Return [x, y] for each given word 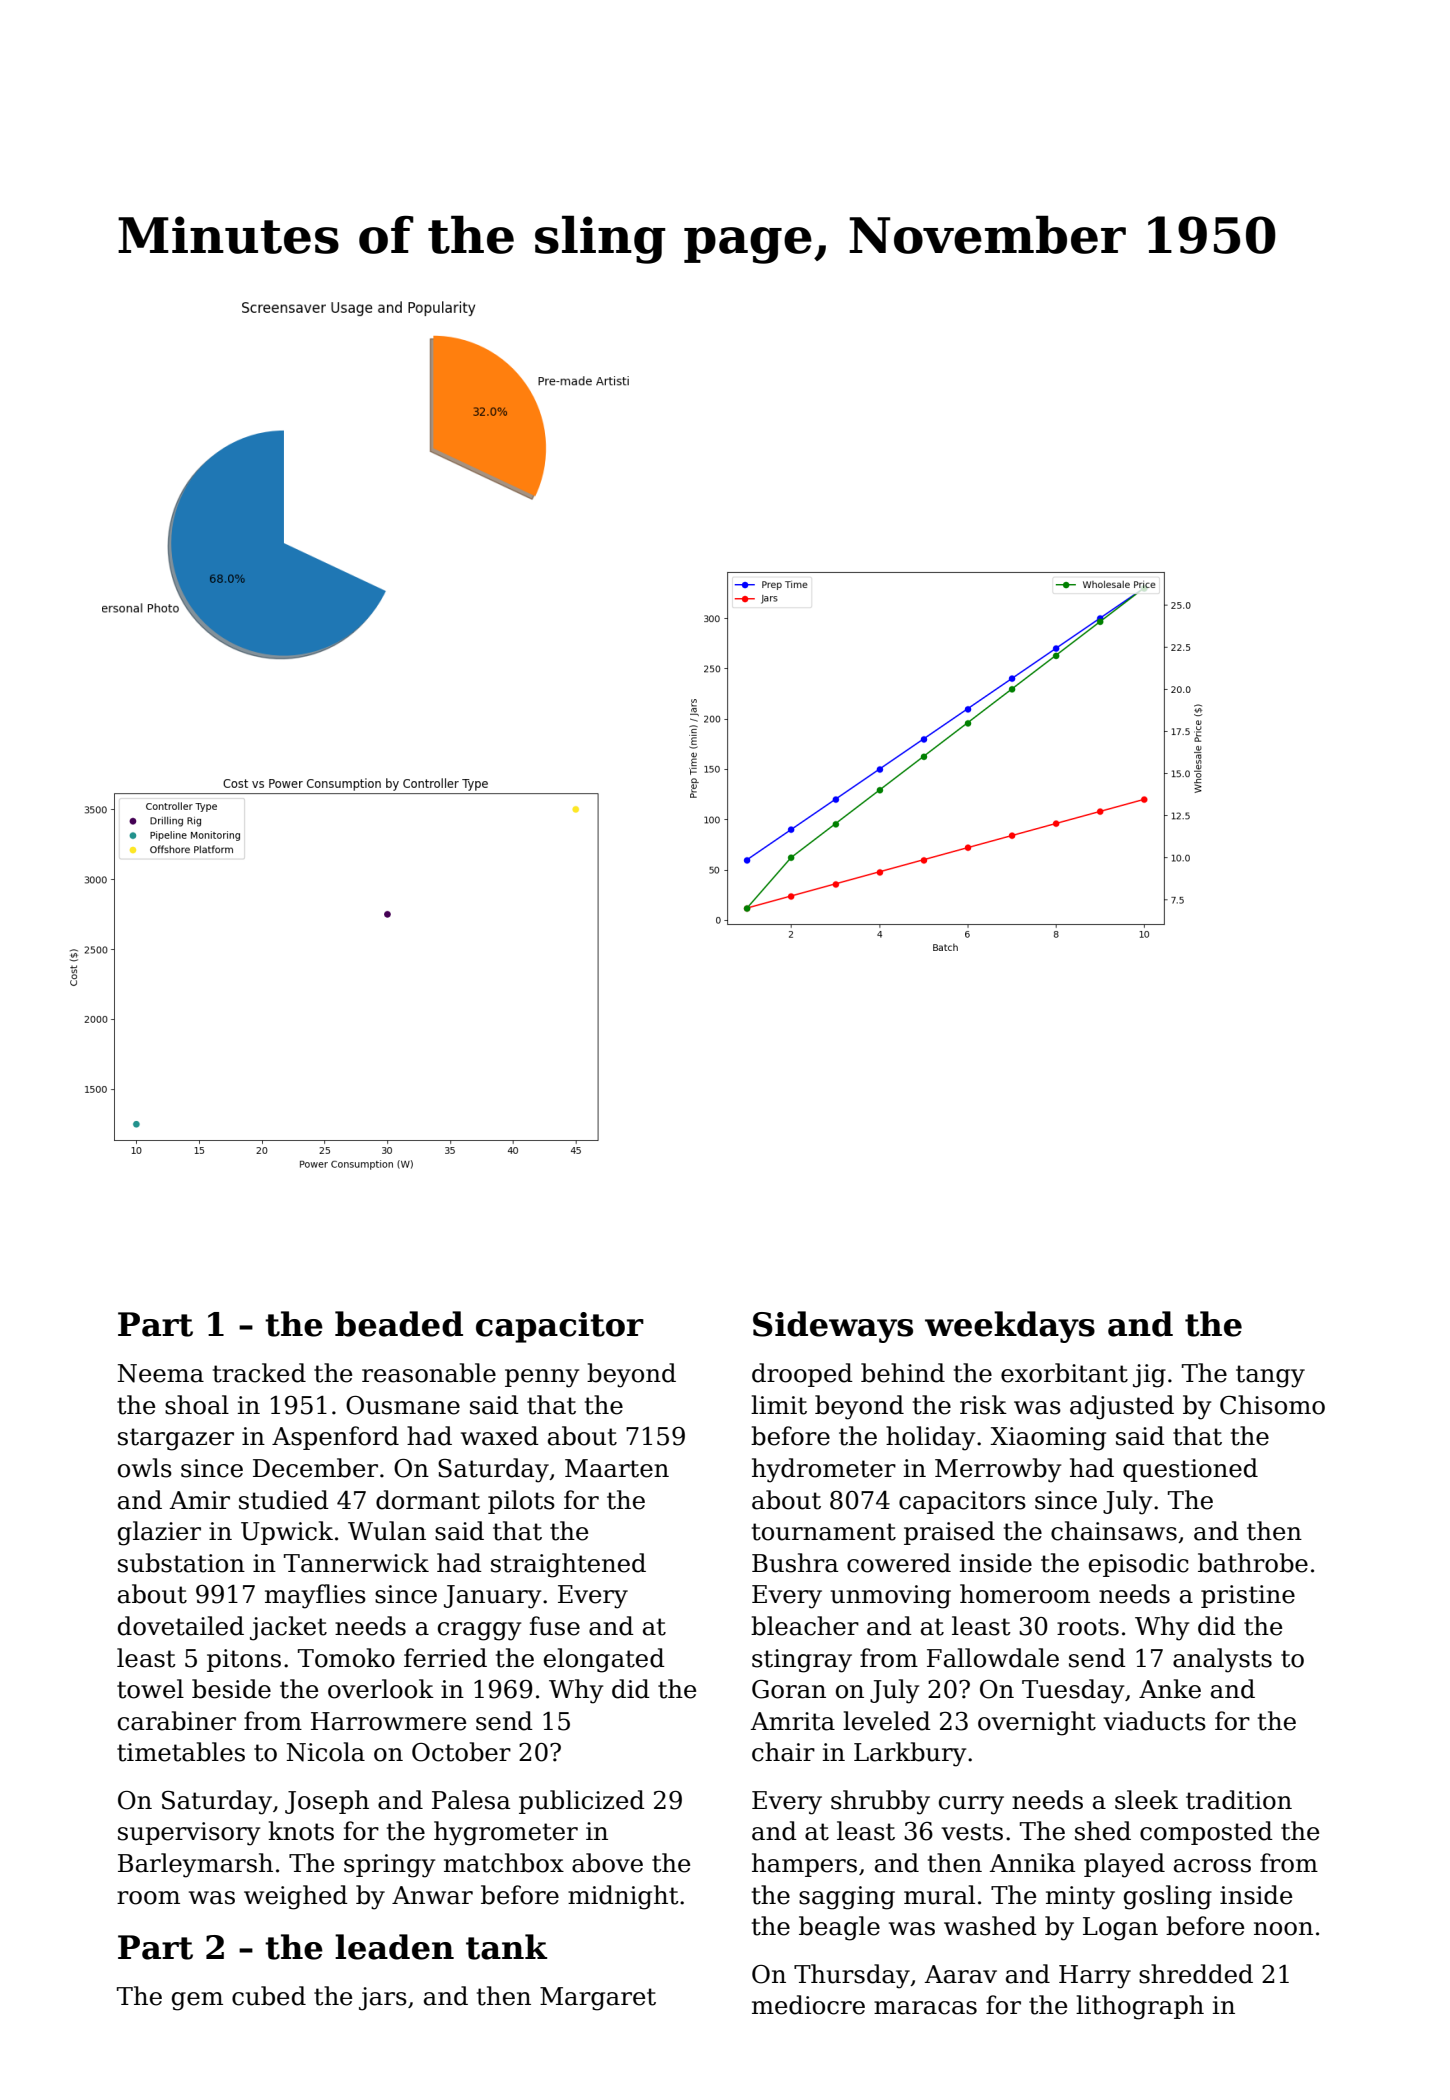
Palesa [471, 1800]
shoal [197, 1405]
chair [783, 1752]
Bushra [795, 1563]
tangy [1270, 1376]
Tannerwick [356, 1563]
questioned [1190, 1470]
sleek [1146, 1800]
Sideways [833, 1327]
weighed [296, 1897]
